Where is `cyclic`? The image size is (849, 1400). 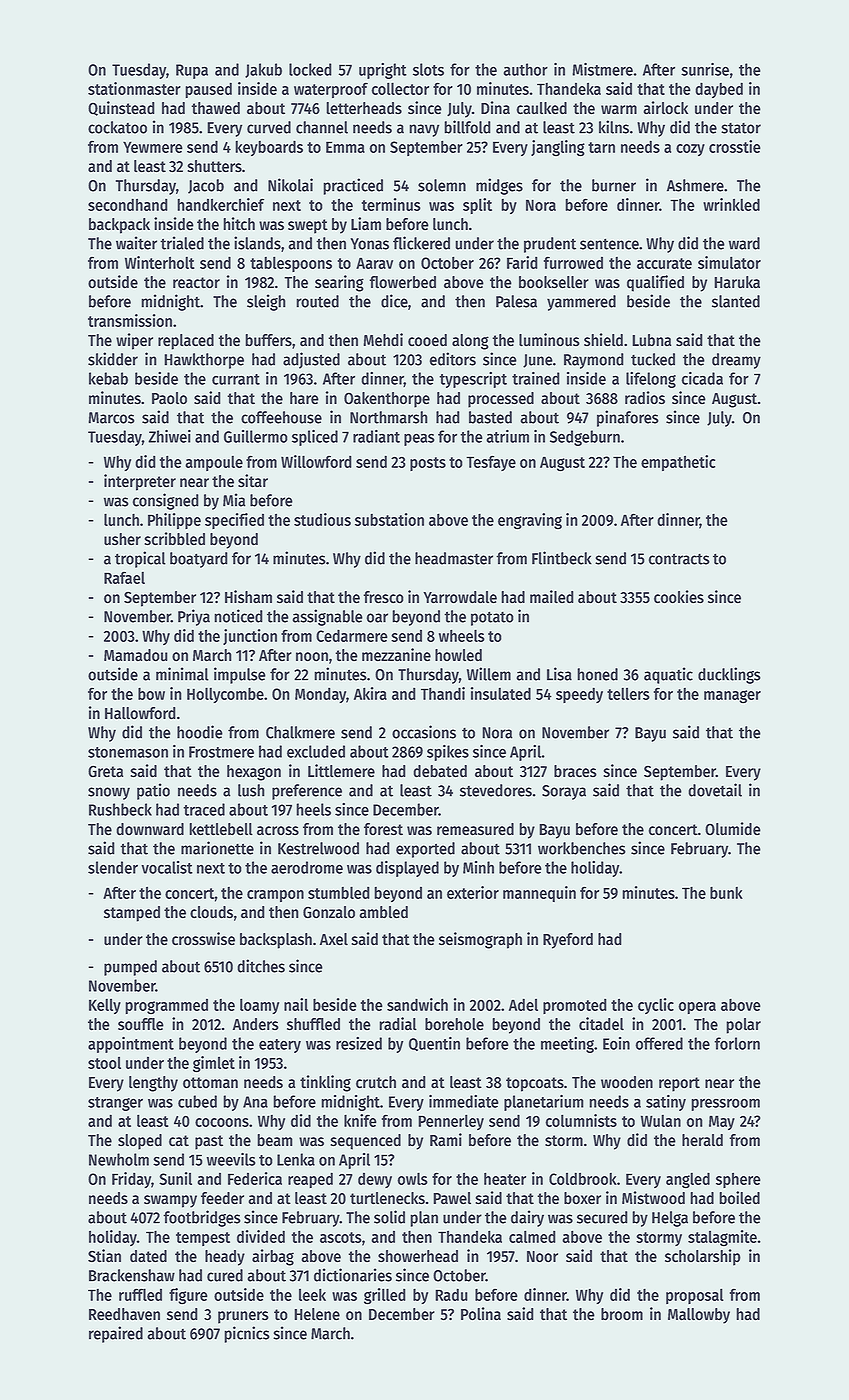
cyclic is located at coordinates (656, 1006).
